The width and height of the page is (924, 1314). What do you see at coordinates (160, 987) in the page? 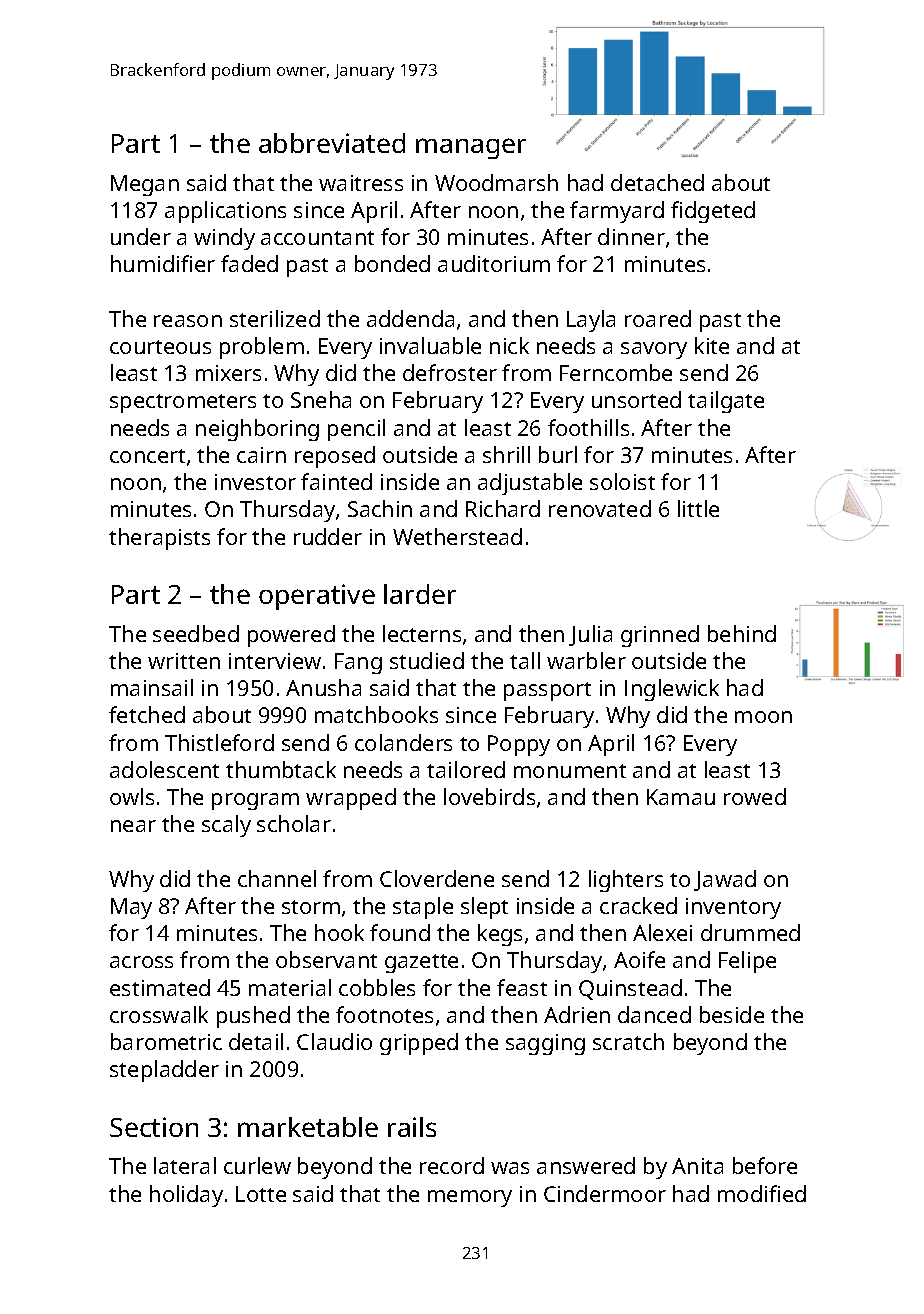
I see `estimated` at bounding box center [160, 987].
